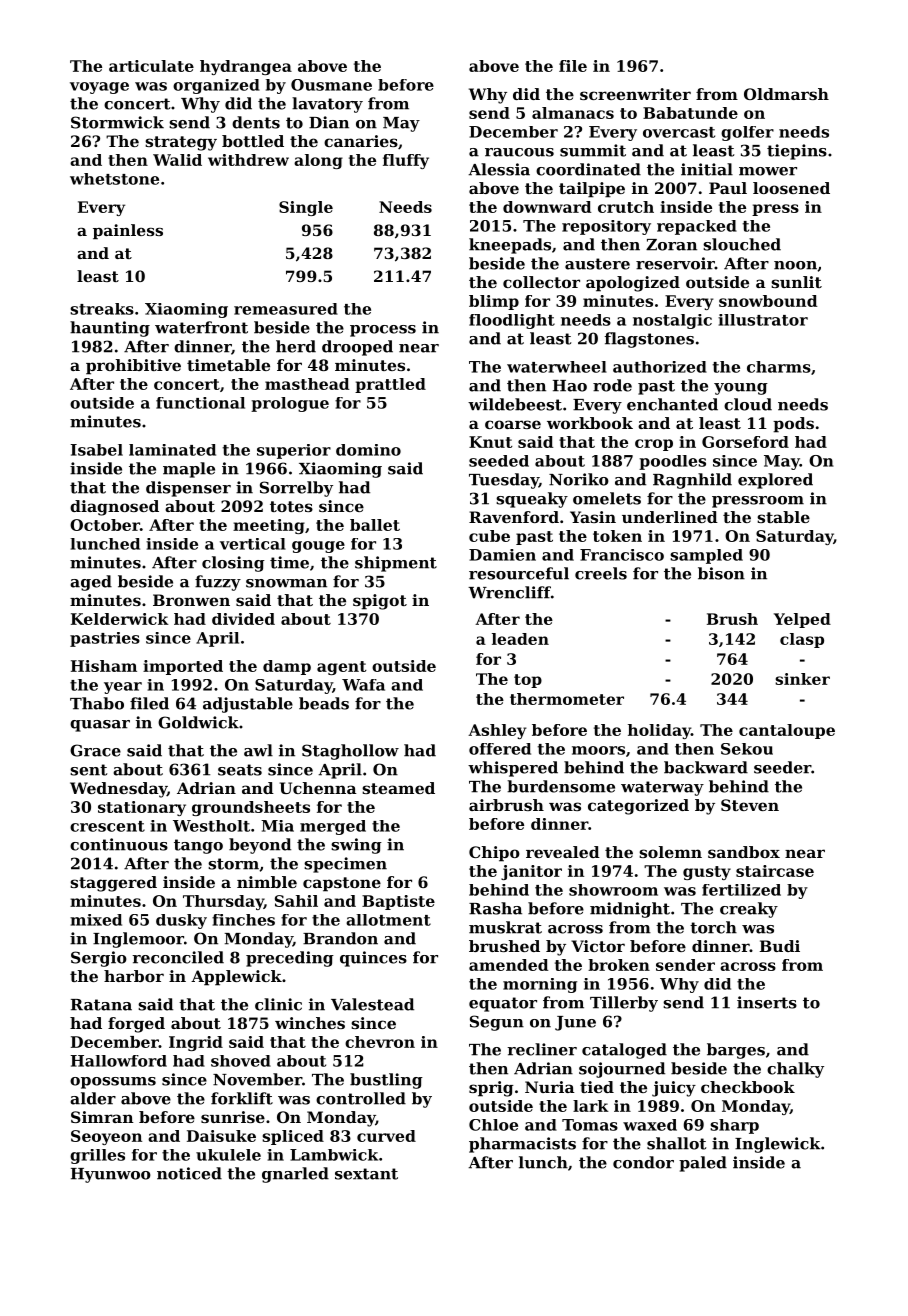  What do you see at coordinates (782, 767) in the page?
I see `seeder` at bounding box center [782, 767].
